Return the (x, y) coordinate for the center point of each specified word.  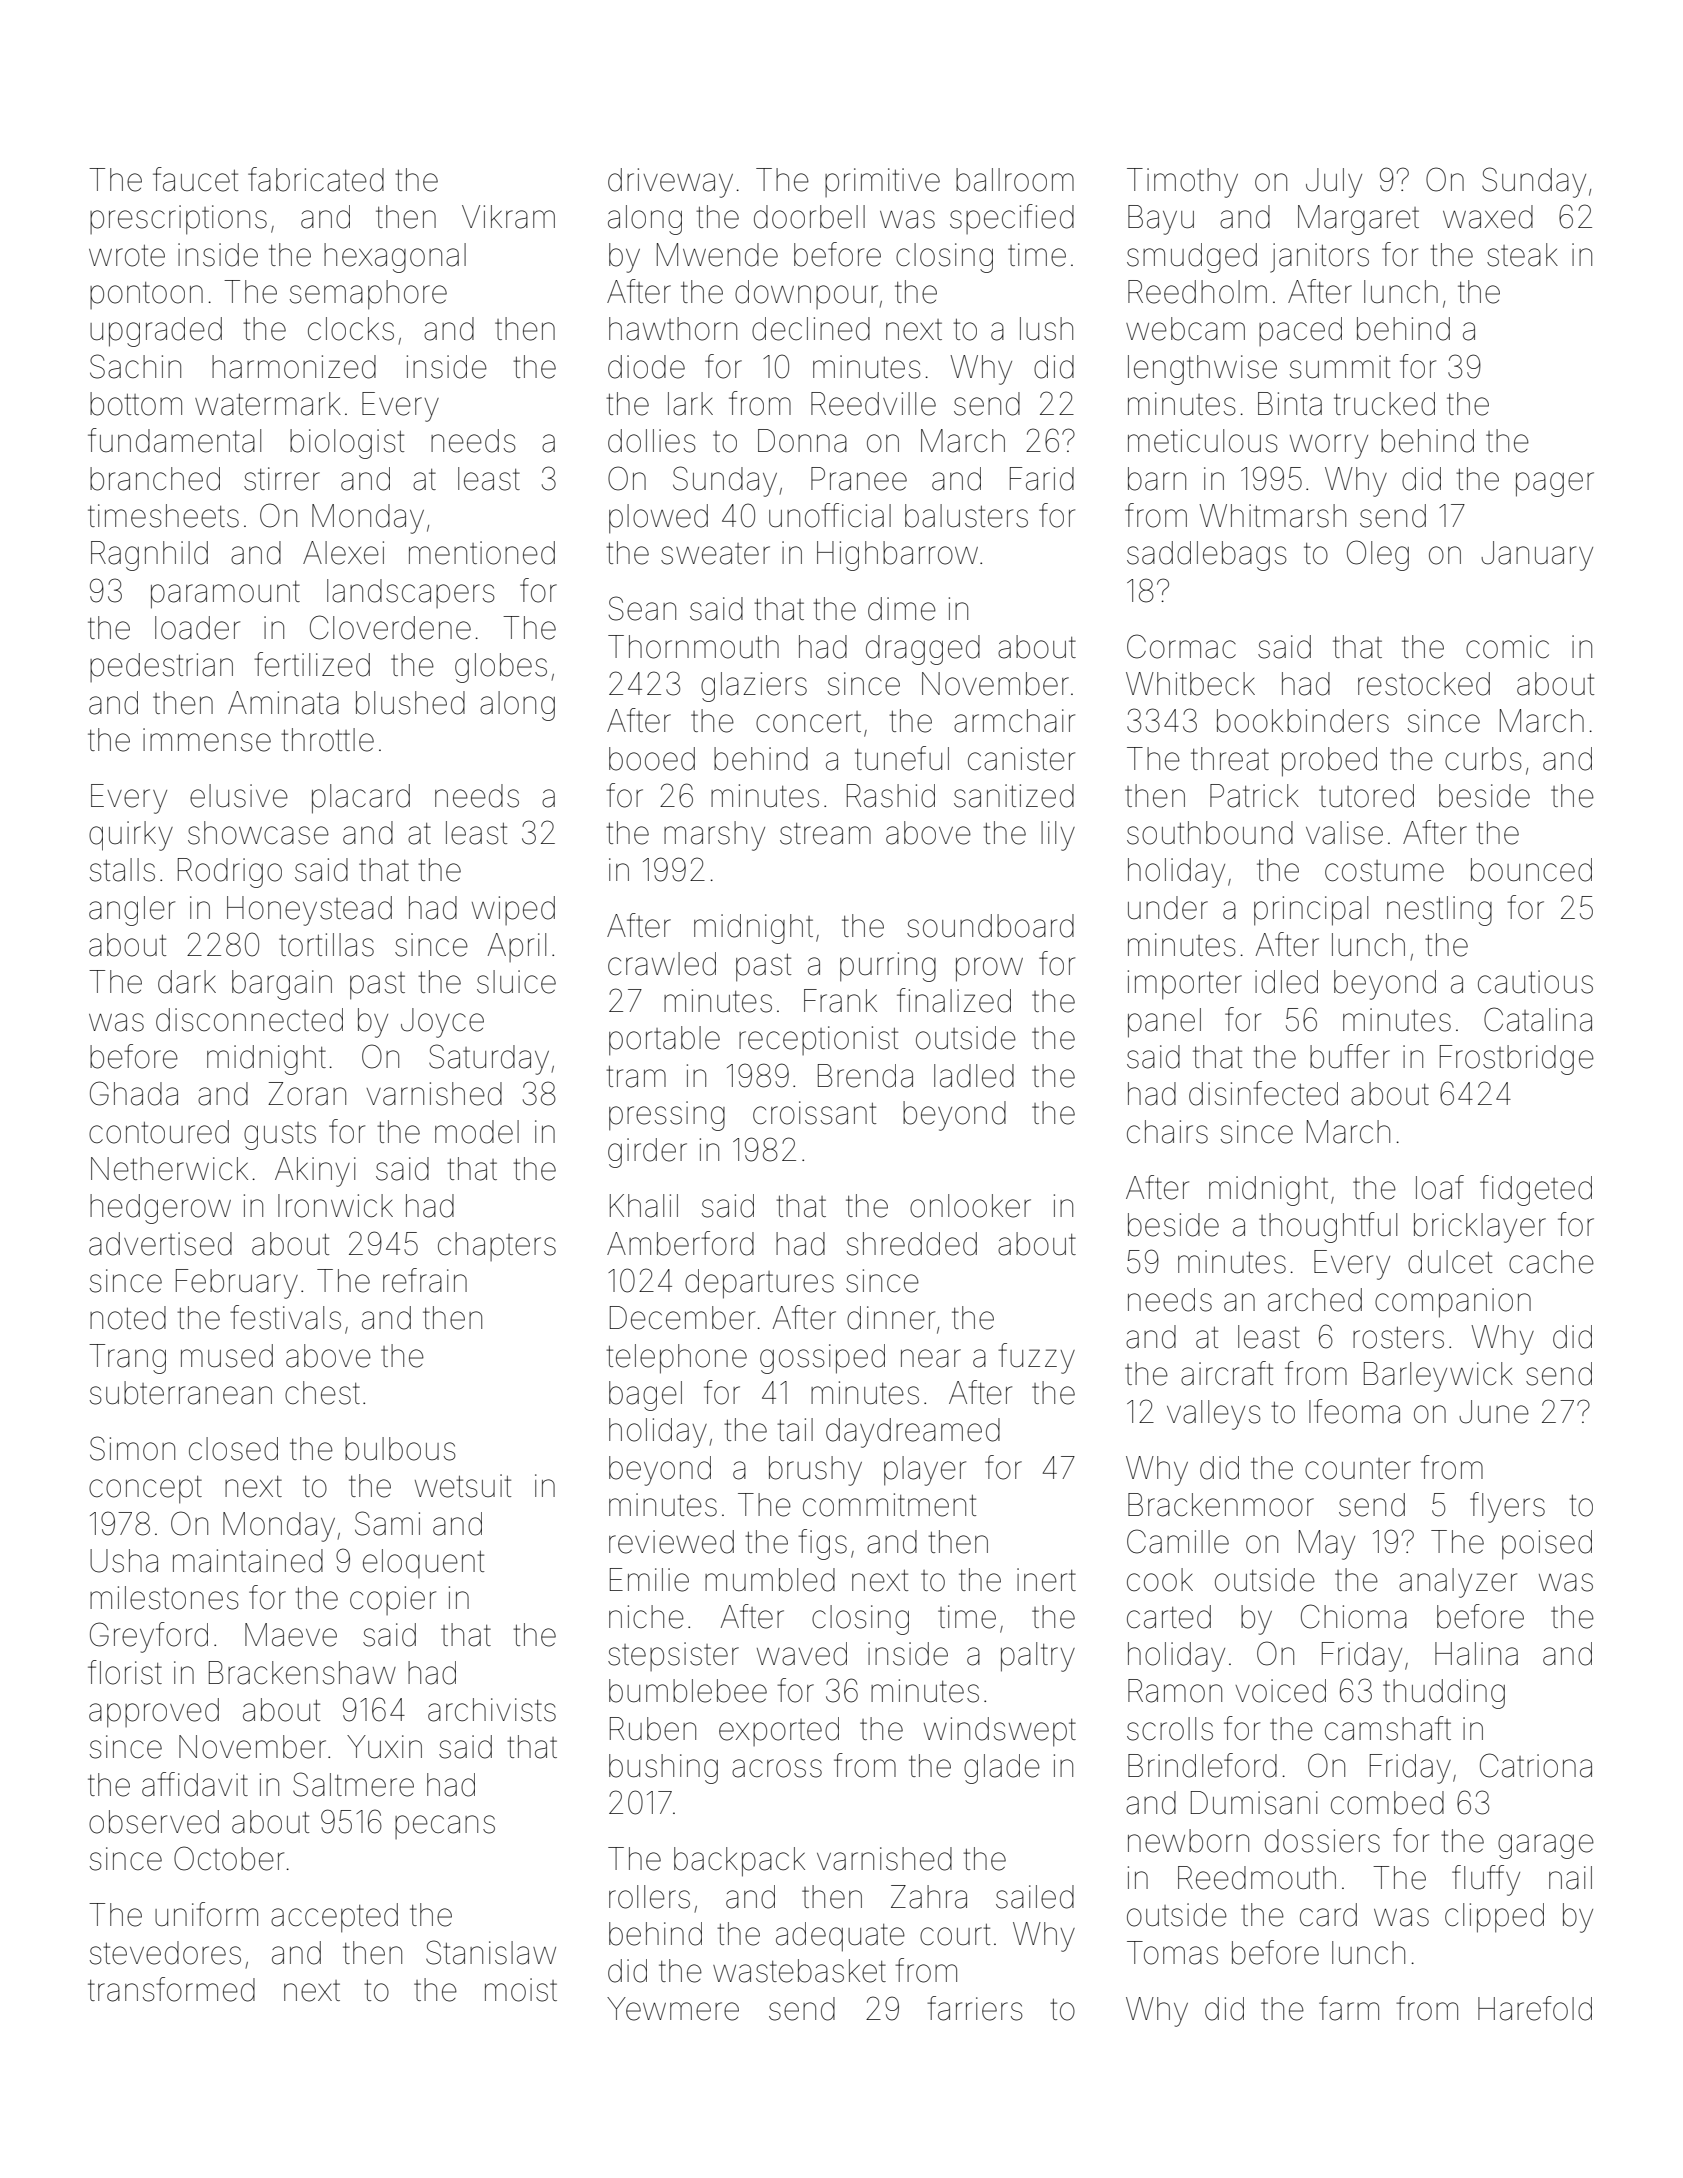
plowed (658, 519)
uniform (206, 1914)
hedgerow (160, 1209)
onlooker (970, 1206)
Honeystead (309, 911)
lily (1058, 836)
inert (1046, 1580)
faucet (195, 179)
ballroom (1015, 180)
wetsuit (463, 1486)
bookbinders (1303, 721)
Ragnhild (149, 556)
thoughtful (1328, 1227)
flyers (1507, 1507)
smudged (1192, 258)
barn (1157, 479)
